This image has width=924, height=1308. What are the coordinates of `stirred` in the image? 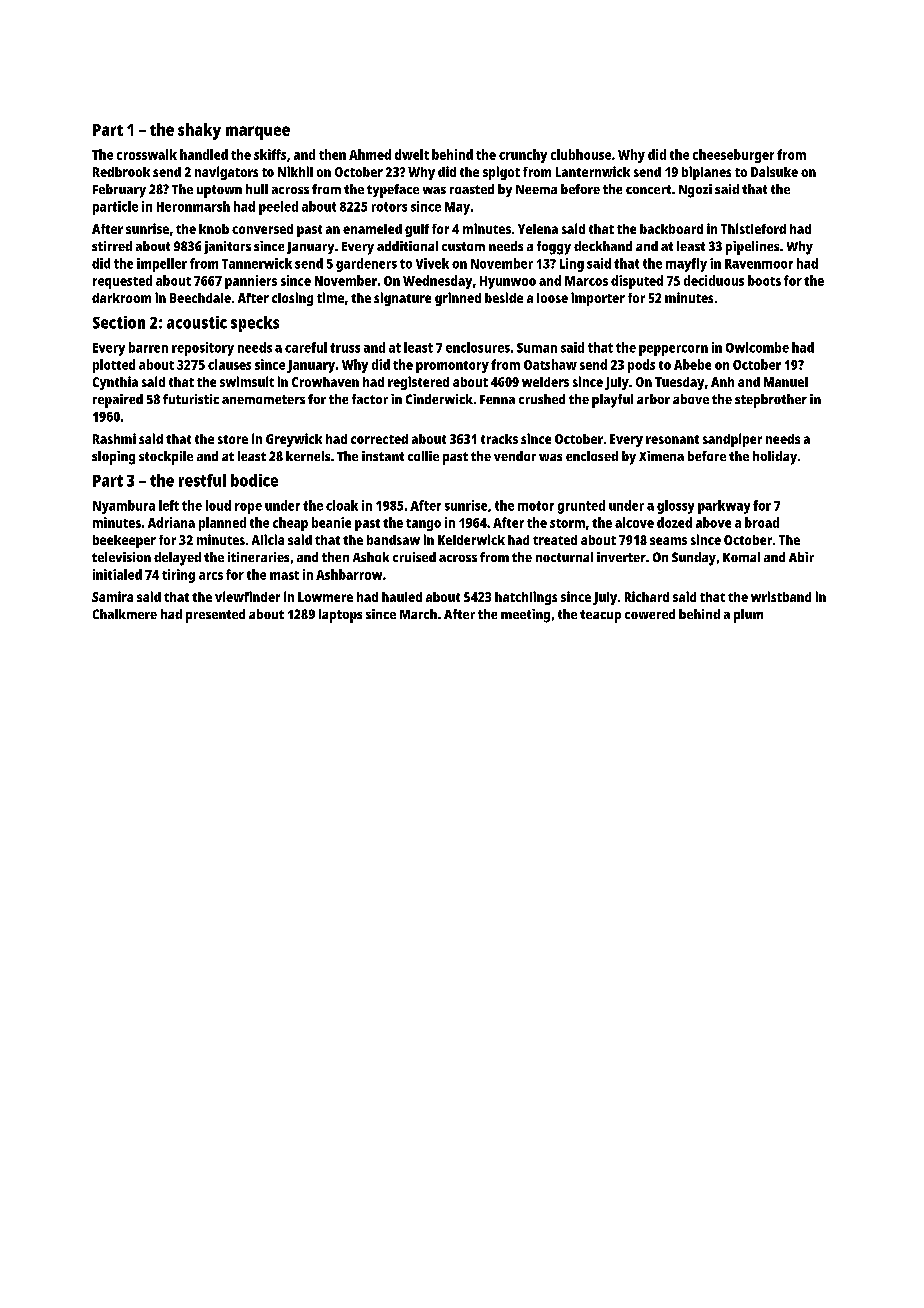 It's located at (112, 246).
